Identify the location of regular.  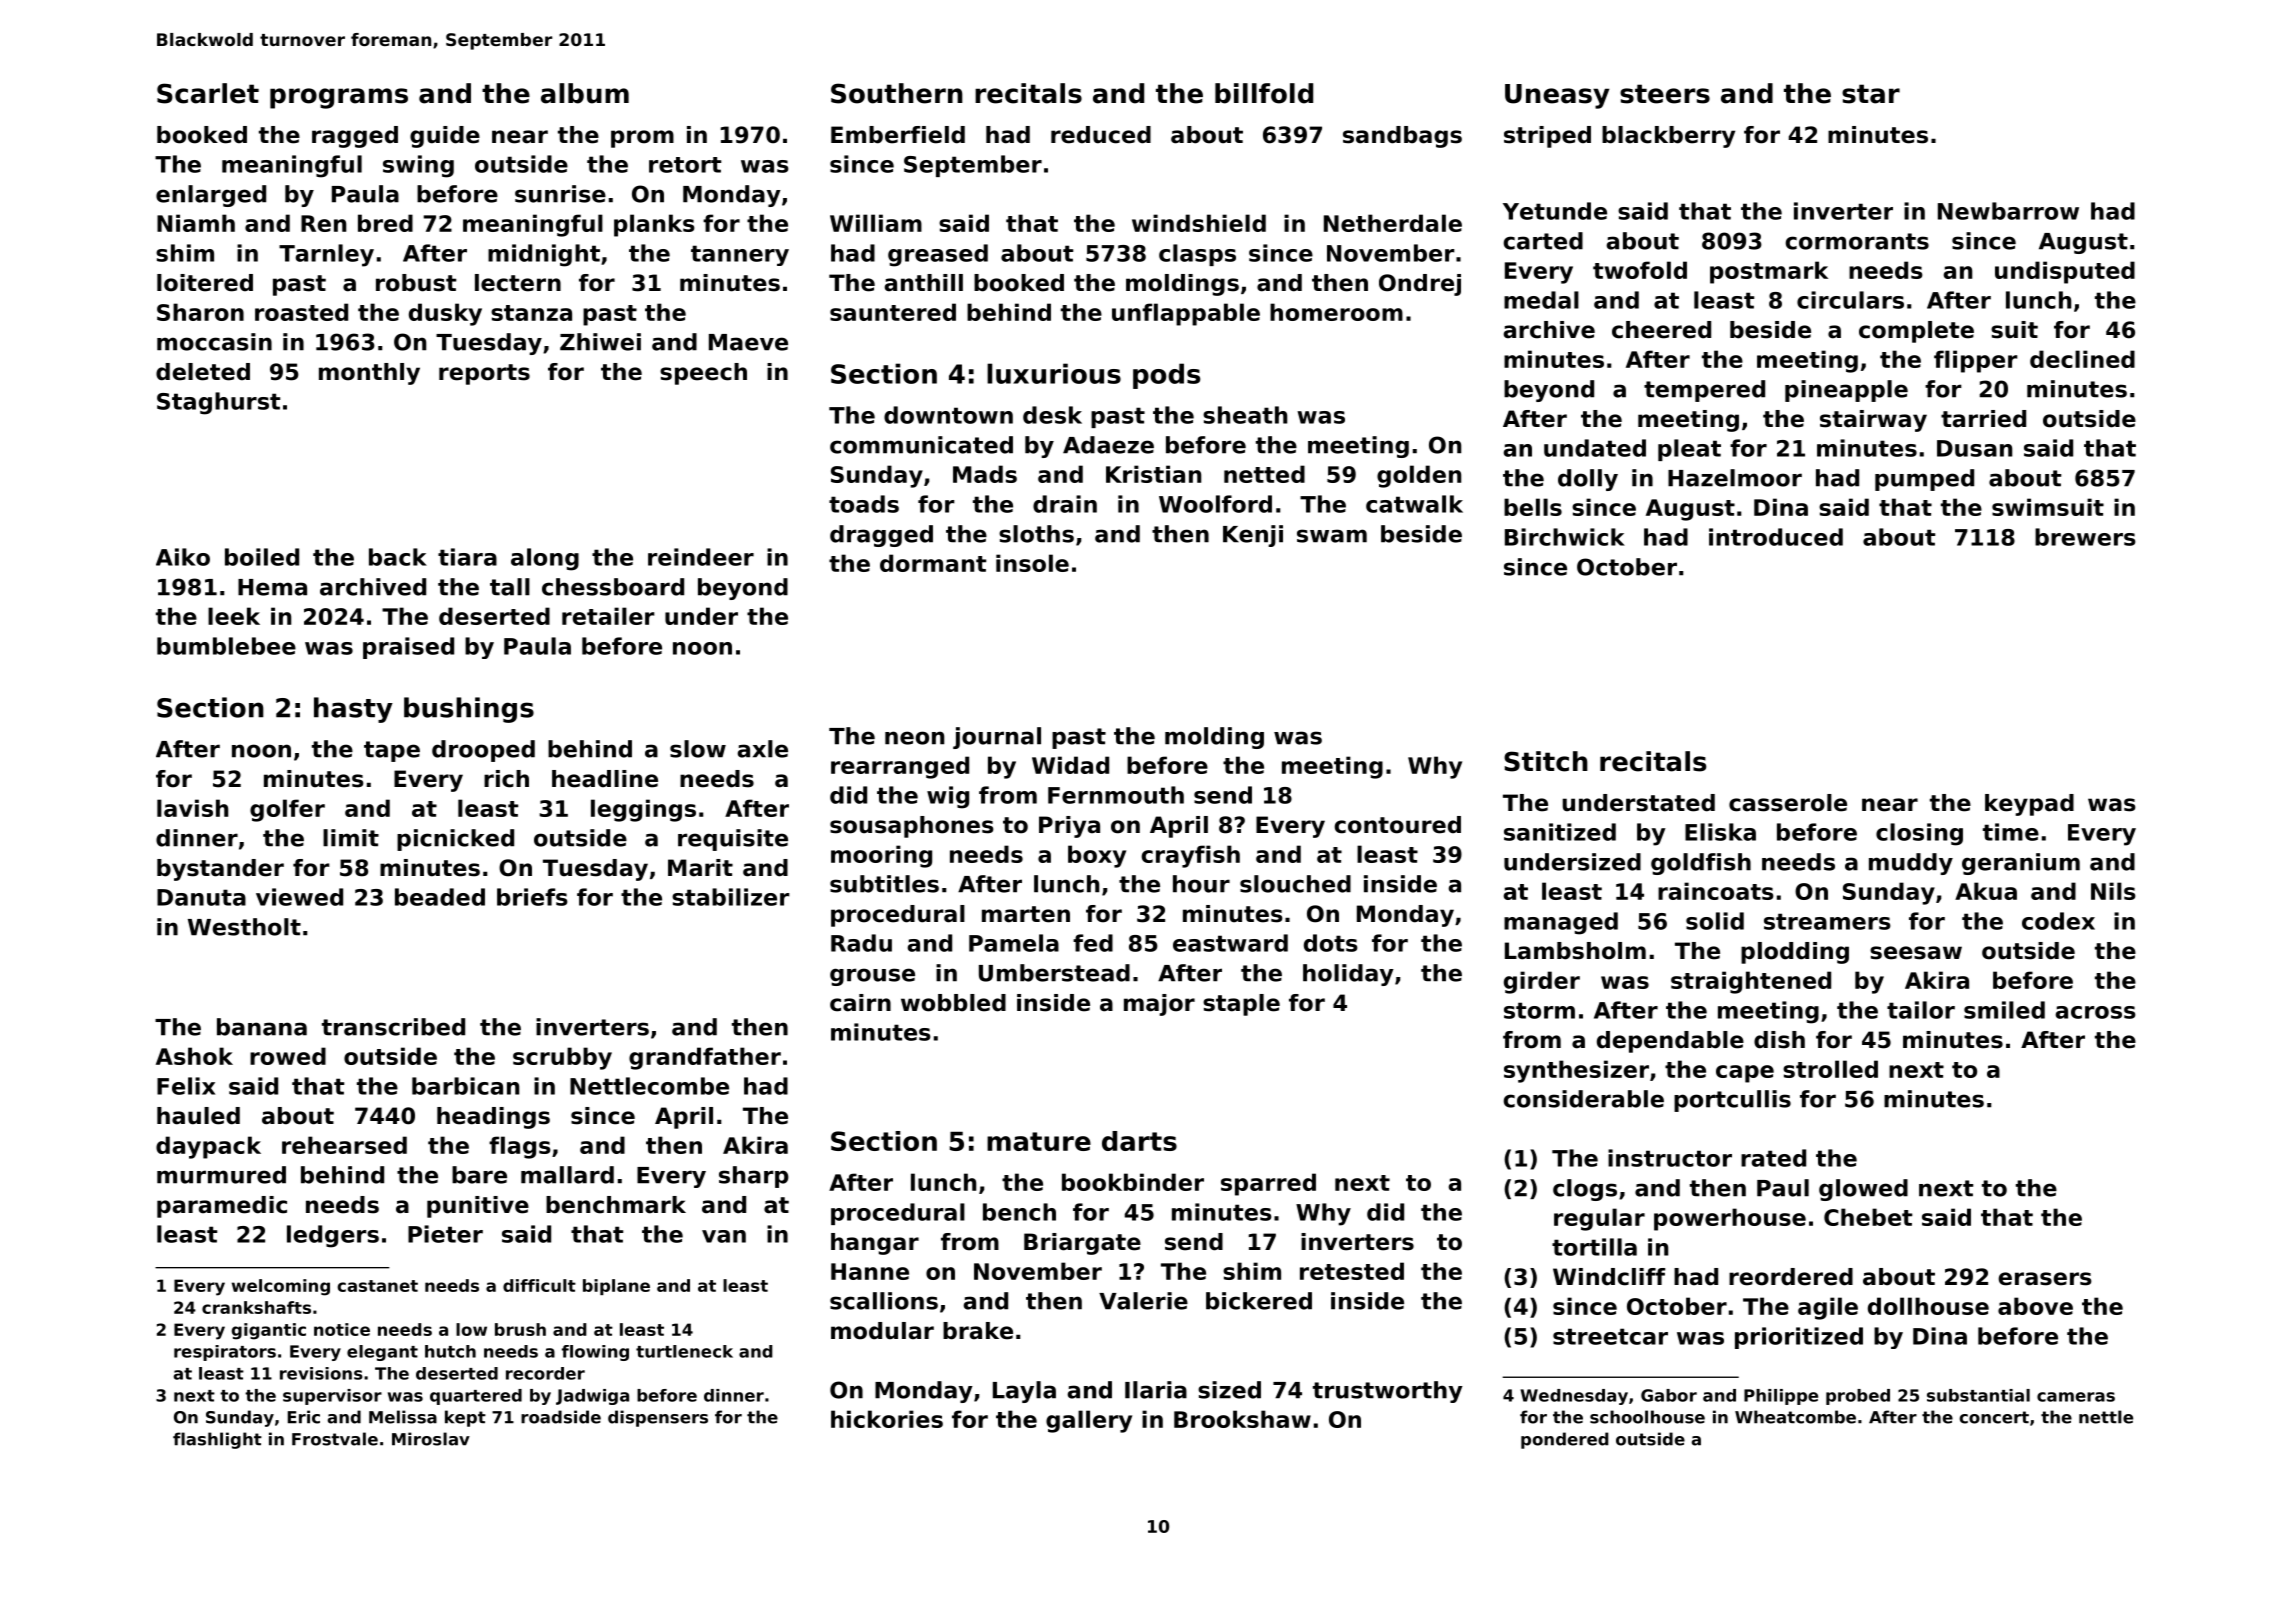
(1599, 1219).
